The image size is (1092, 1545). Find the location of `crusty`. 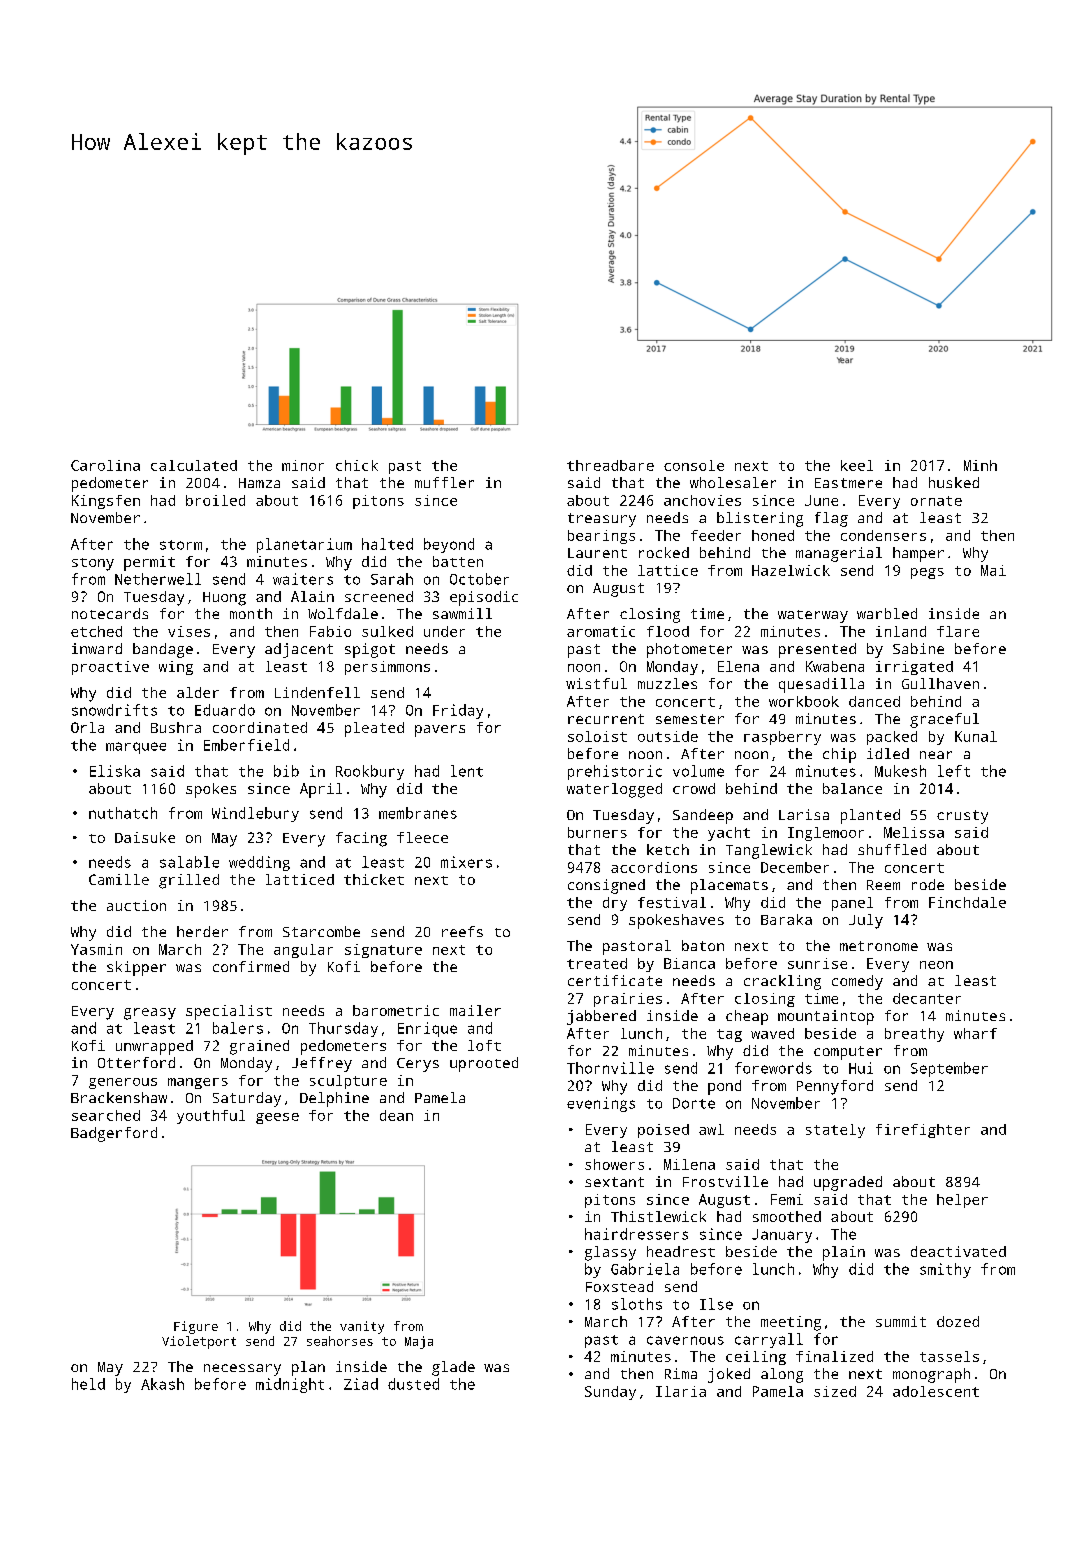

crusty is located at coordinates (962, 817).
